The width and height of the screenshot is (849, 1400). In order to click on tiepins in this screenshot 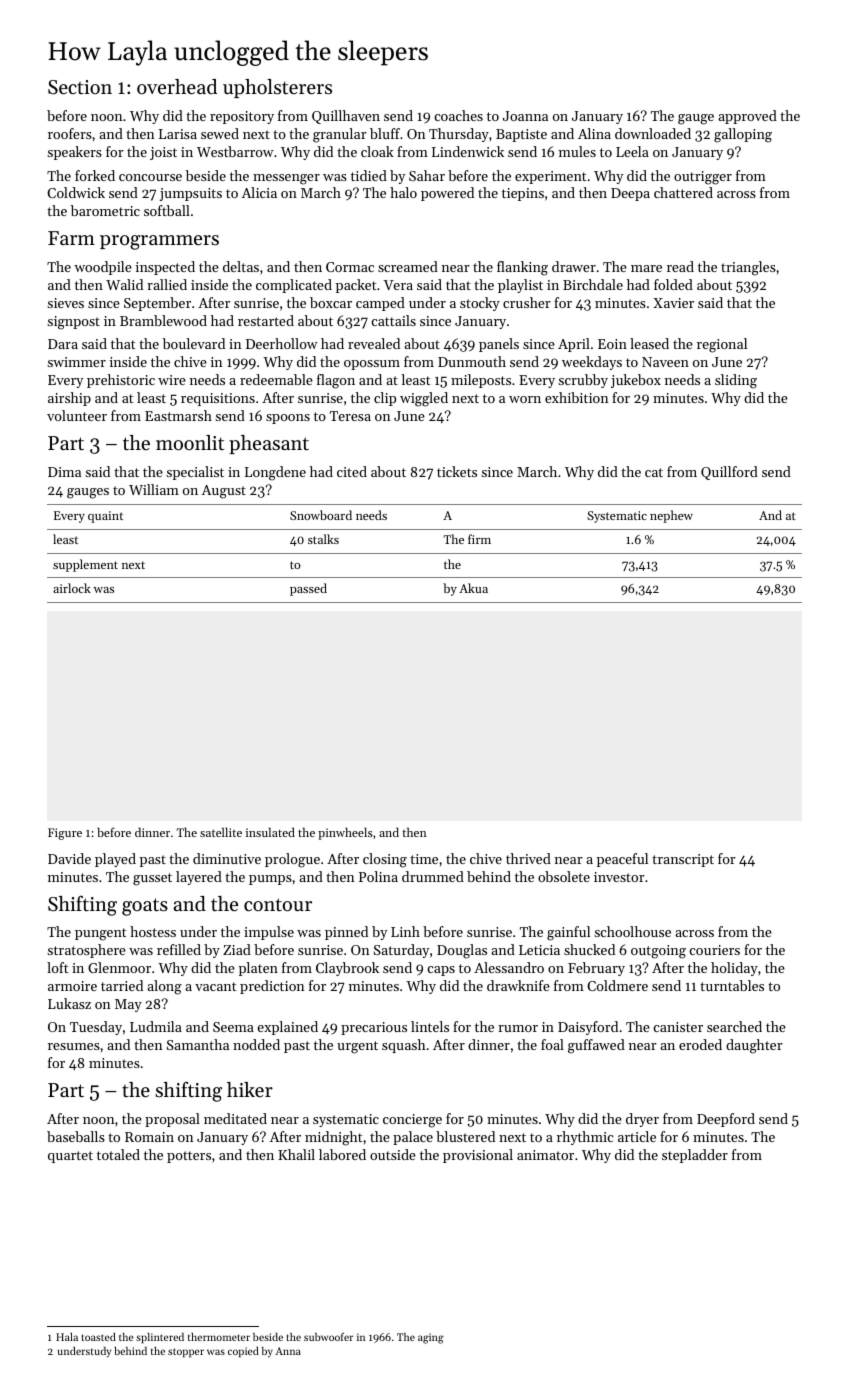, I will do `click(523, 194)`.
